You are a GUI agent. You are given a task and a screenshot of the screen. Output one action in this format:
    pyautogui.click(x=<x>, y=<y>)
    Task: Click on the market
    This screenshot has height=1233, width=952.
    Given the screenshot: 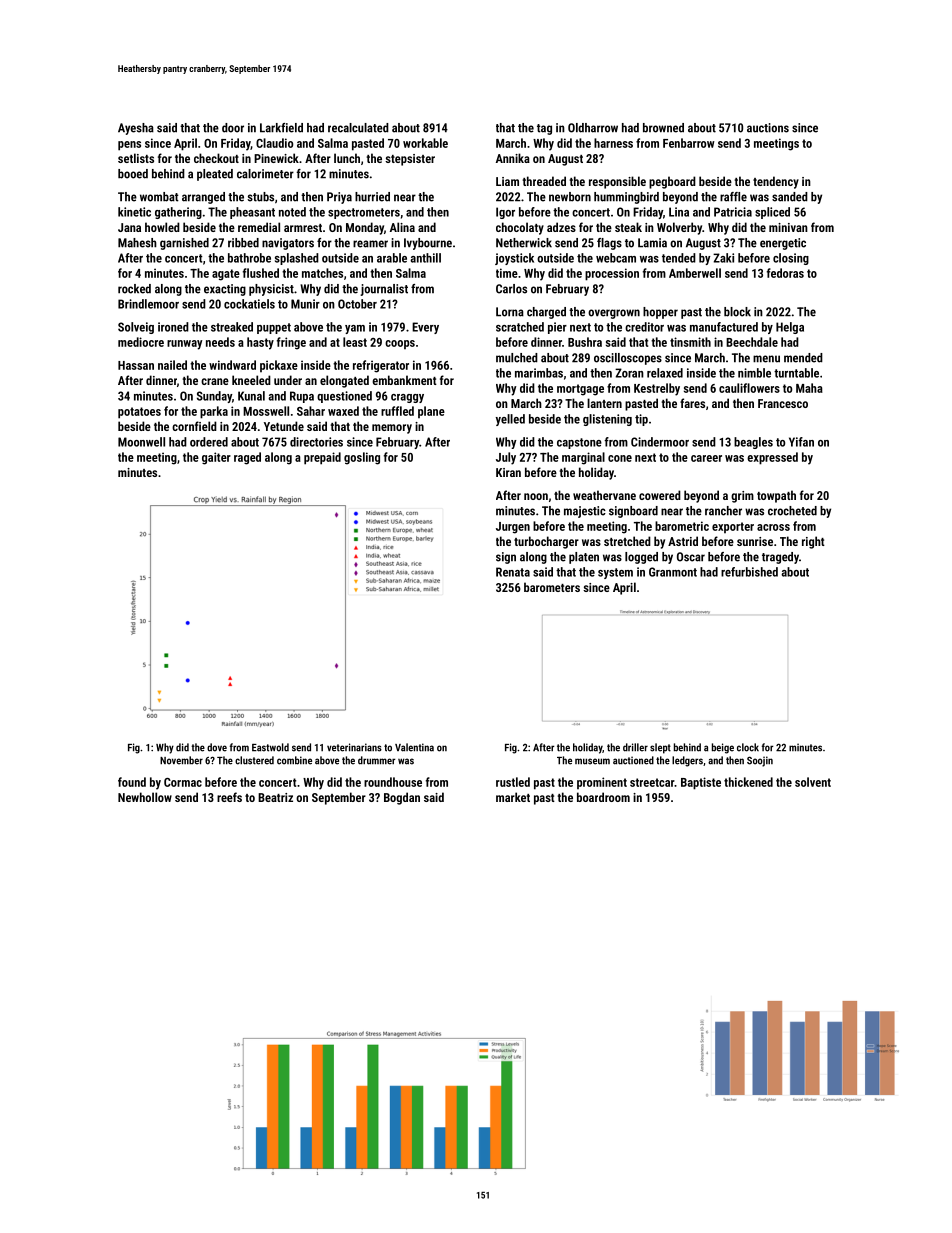 What is the action you would take?
    pyautogui.click(x=513, y=797)
